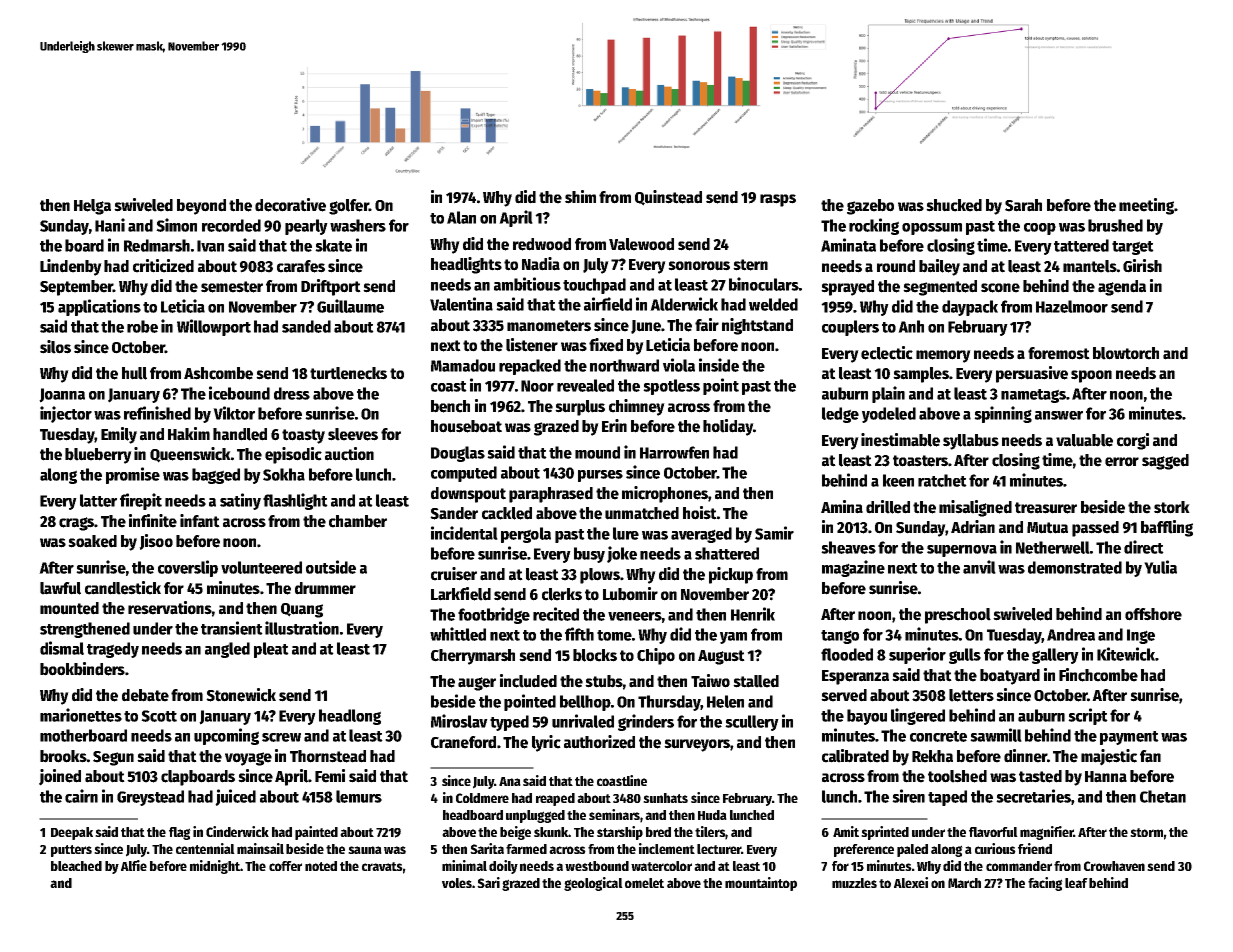 This document has height=952, width=1233. I want to click on criticized, so click(163, 266).
